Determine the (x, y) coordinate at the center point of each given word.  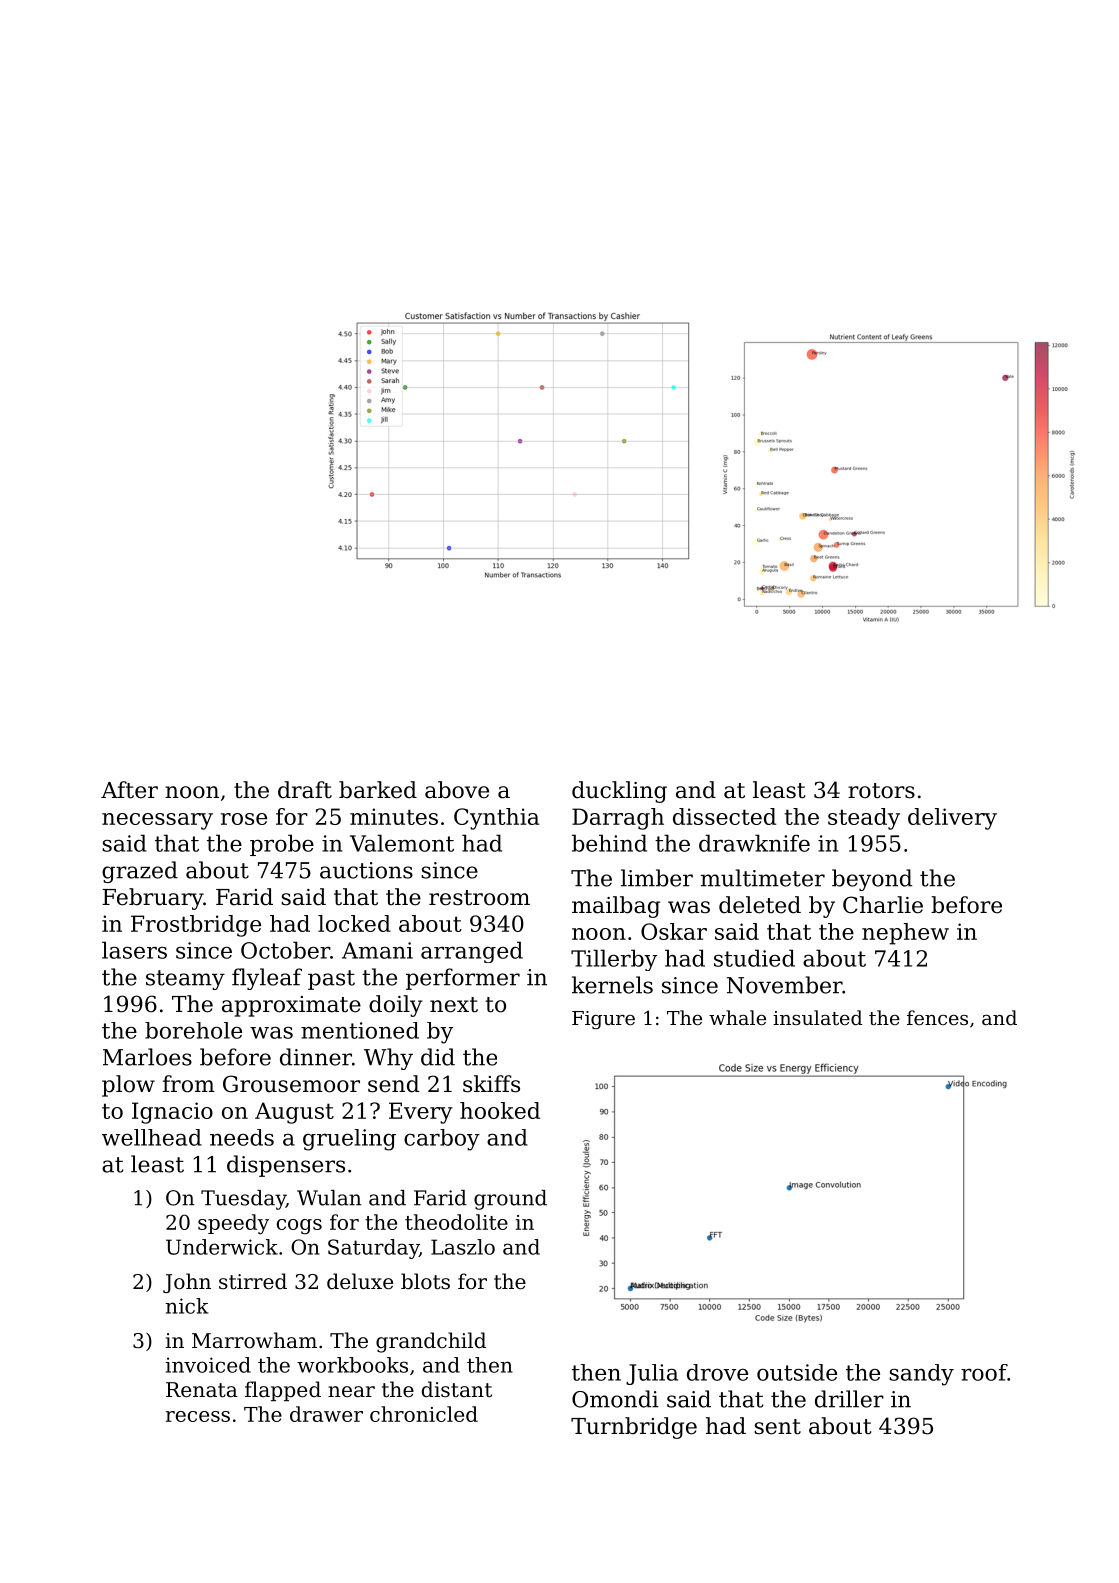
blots (425, 1281)
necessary (157, 821)
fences (937, 1017)
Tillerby (614, 960)
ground (510, 1200)
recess (198, 1416)
